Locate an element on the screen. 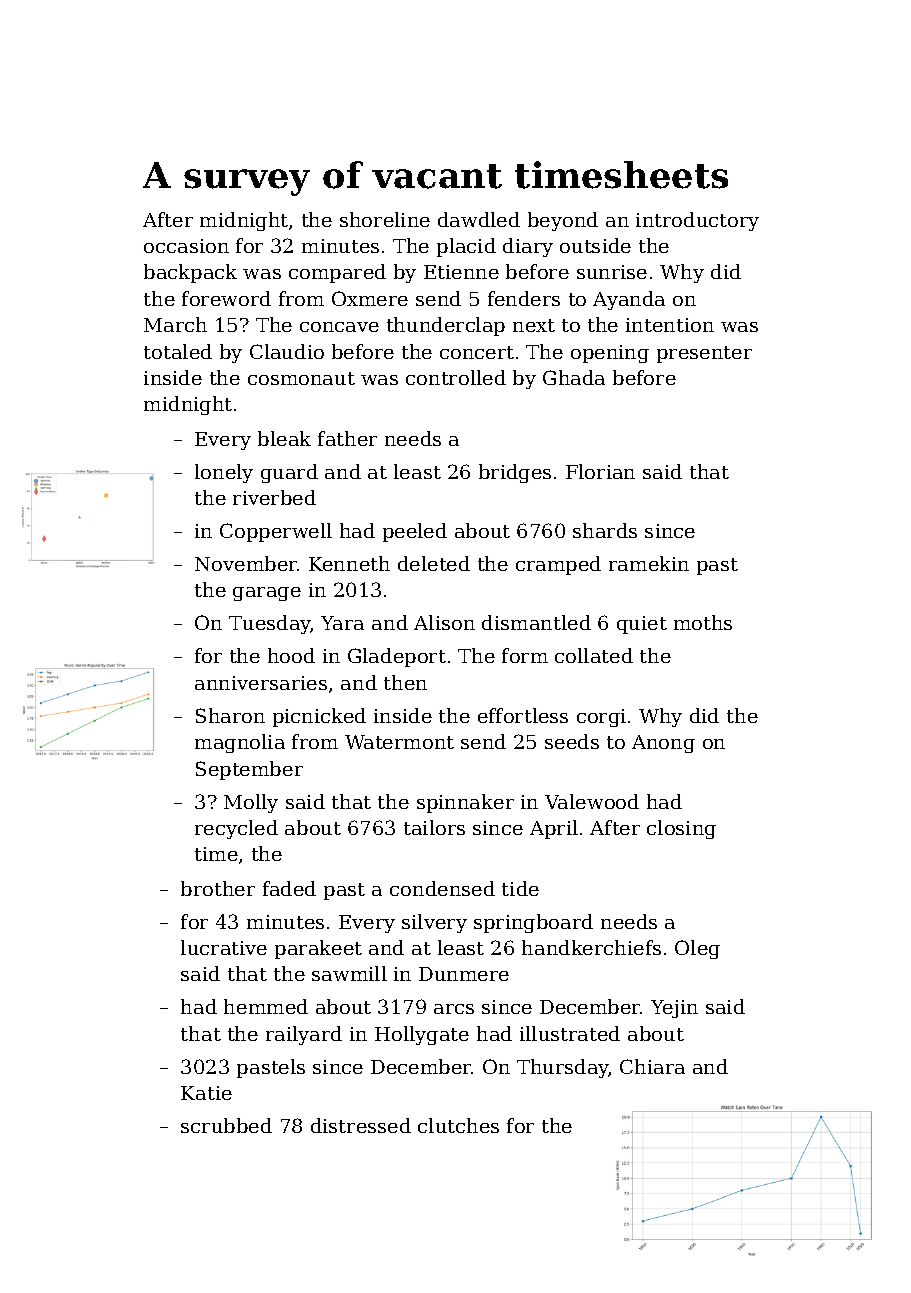  fenders is located at coordinates (524, 298).
